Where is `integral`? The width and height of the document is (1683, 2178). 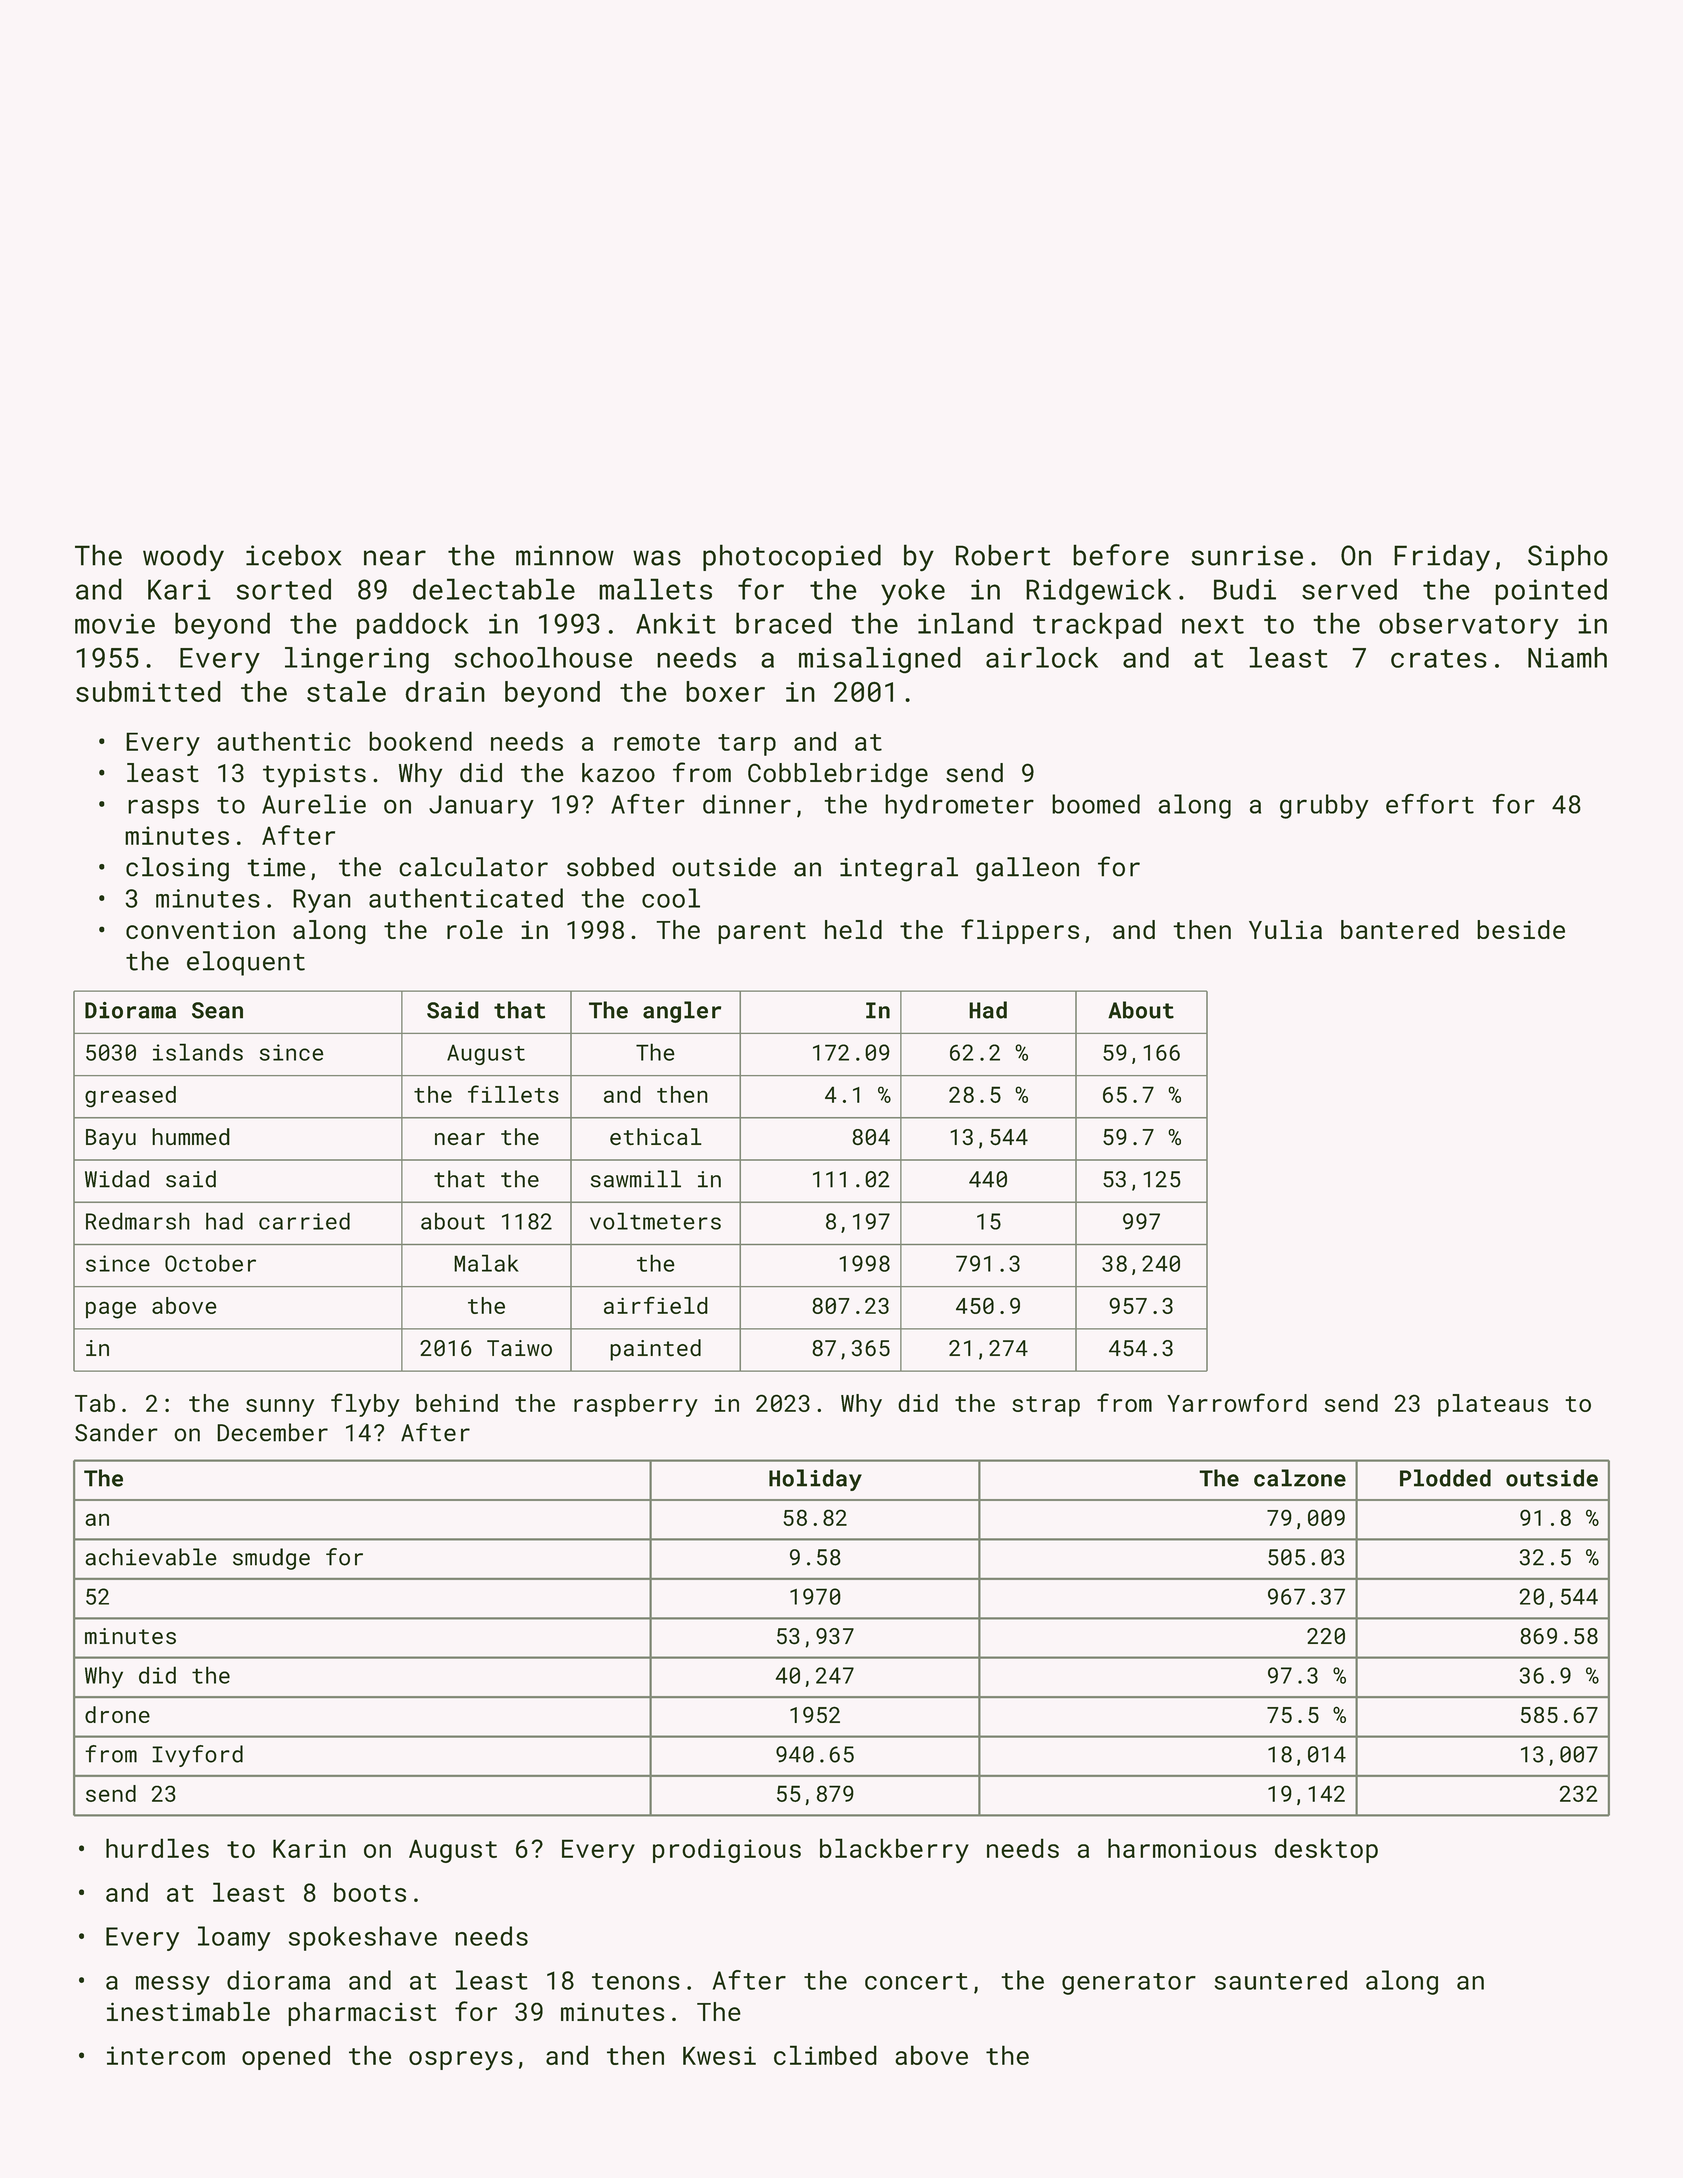
integral is located at coordinates (899, 869).
